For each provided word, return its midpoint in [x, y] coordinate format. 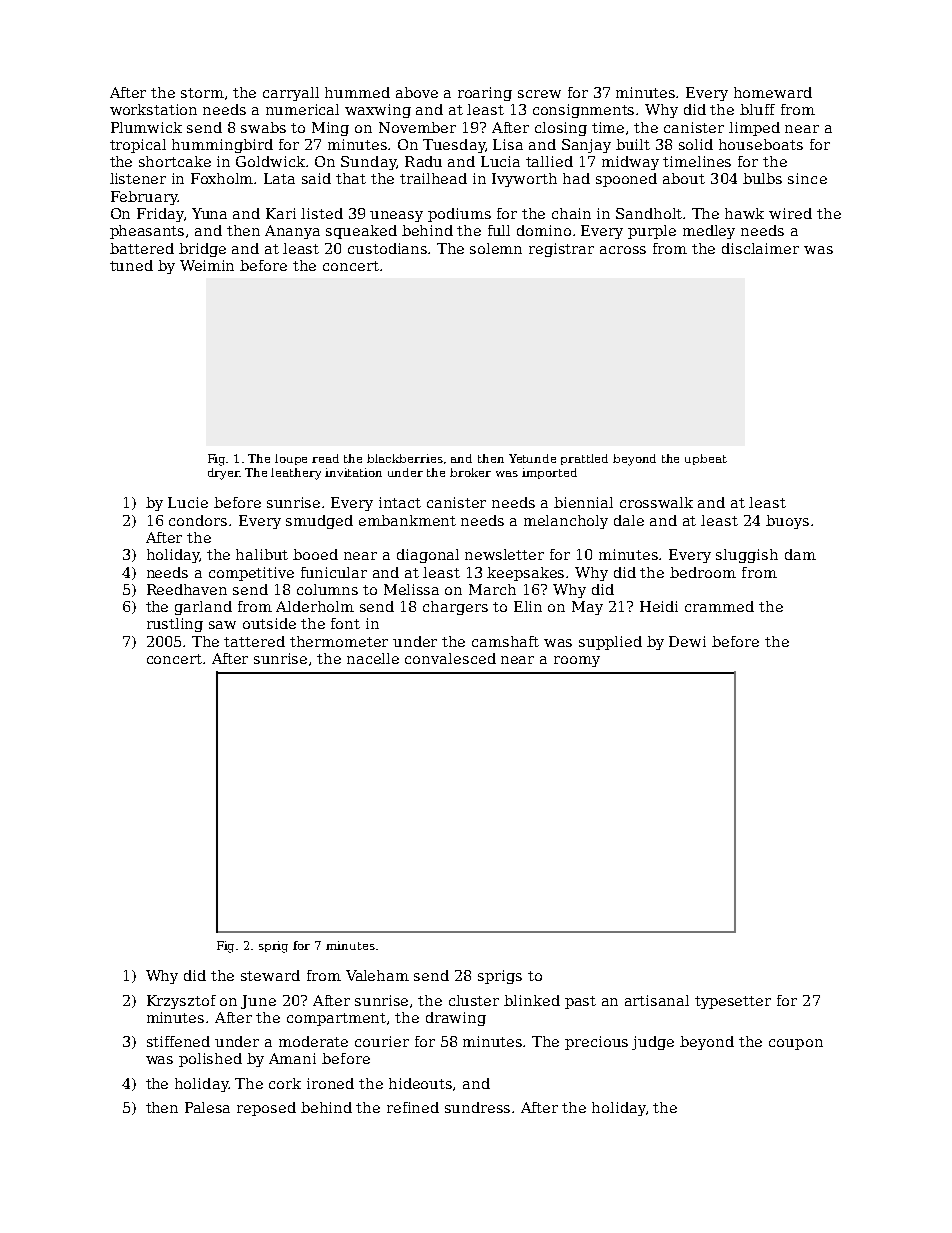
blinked [532, 1000]
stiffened [178, 1041]
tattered [254, 641]
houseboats [761, 144]
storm [202, 93]
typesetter [733, 1002]
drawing [456, 1019]
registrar [561, 250]
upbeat [706, 459]
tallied [549, 161]
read [325, 458]
